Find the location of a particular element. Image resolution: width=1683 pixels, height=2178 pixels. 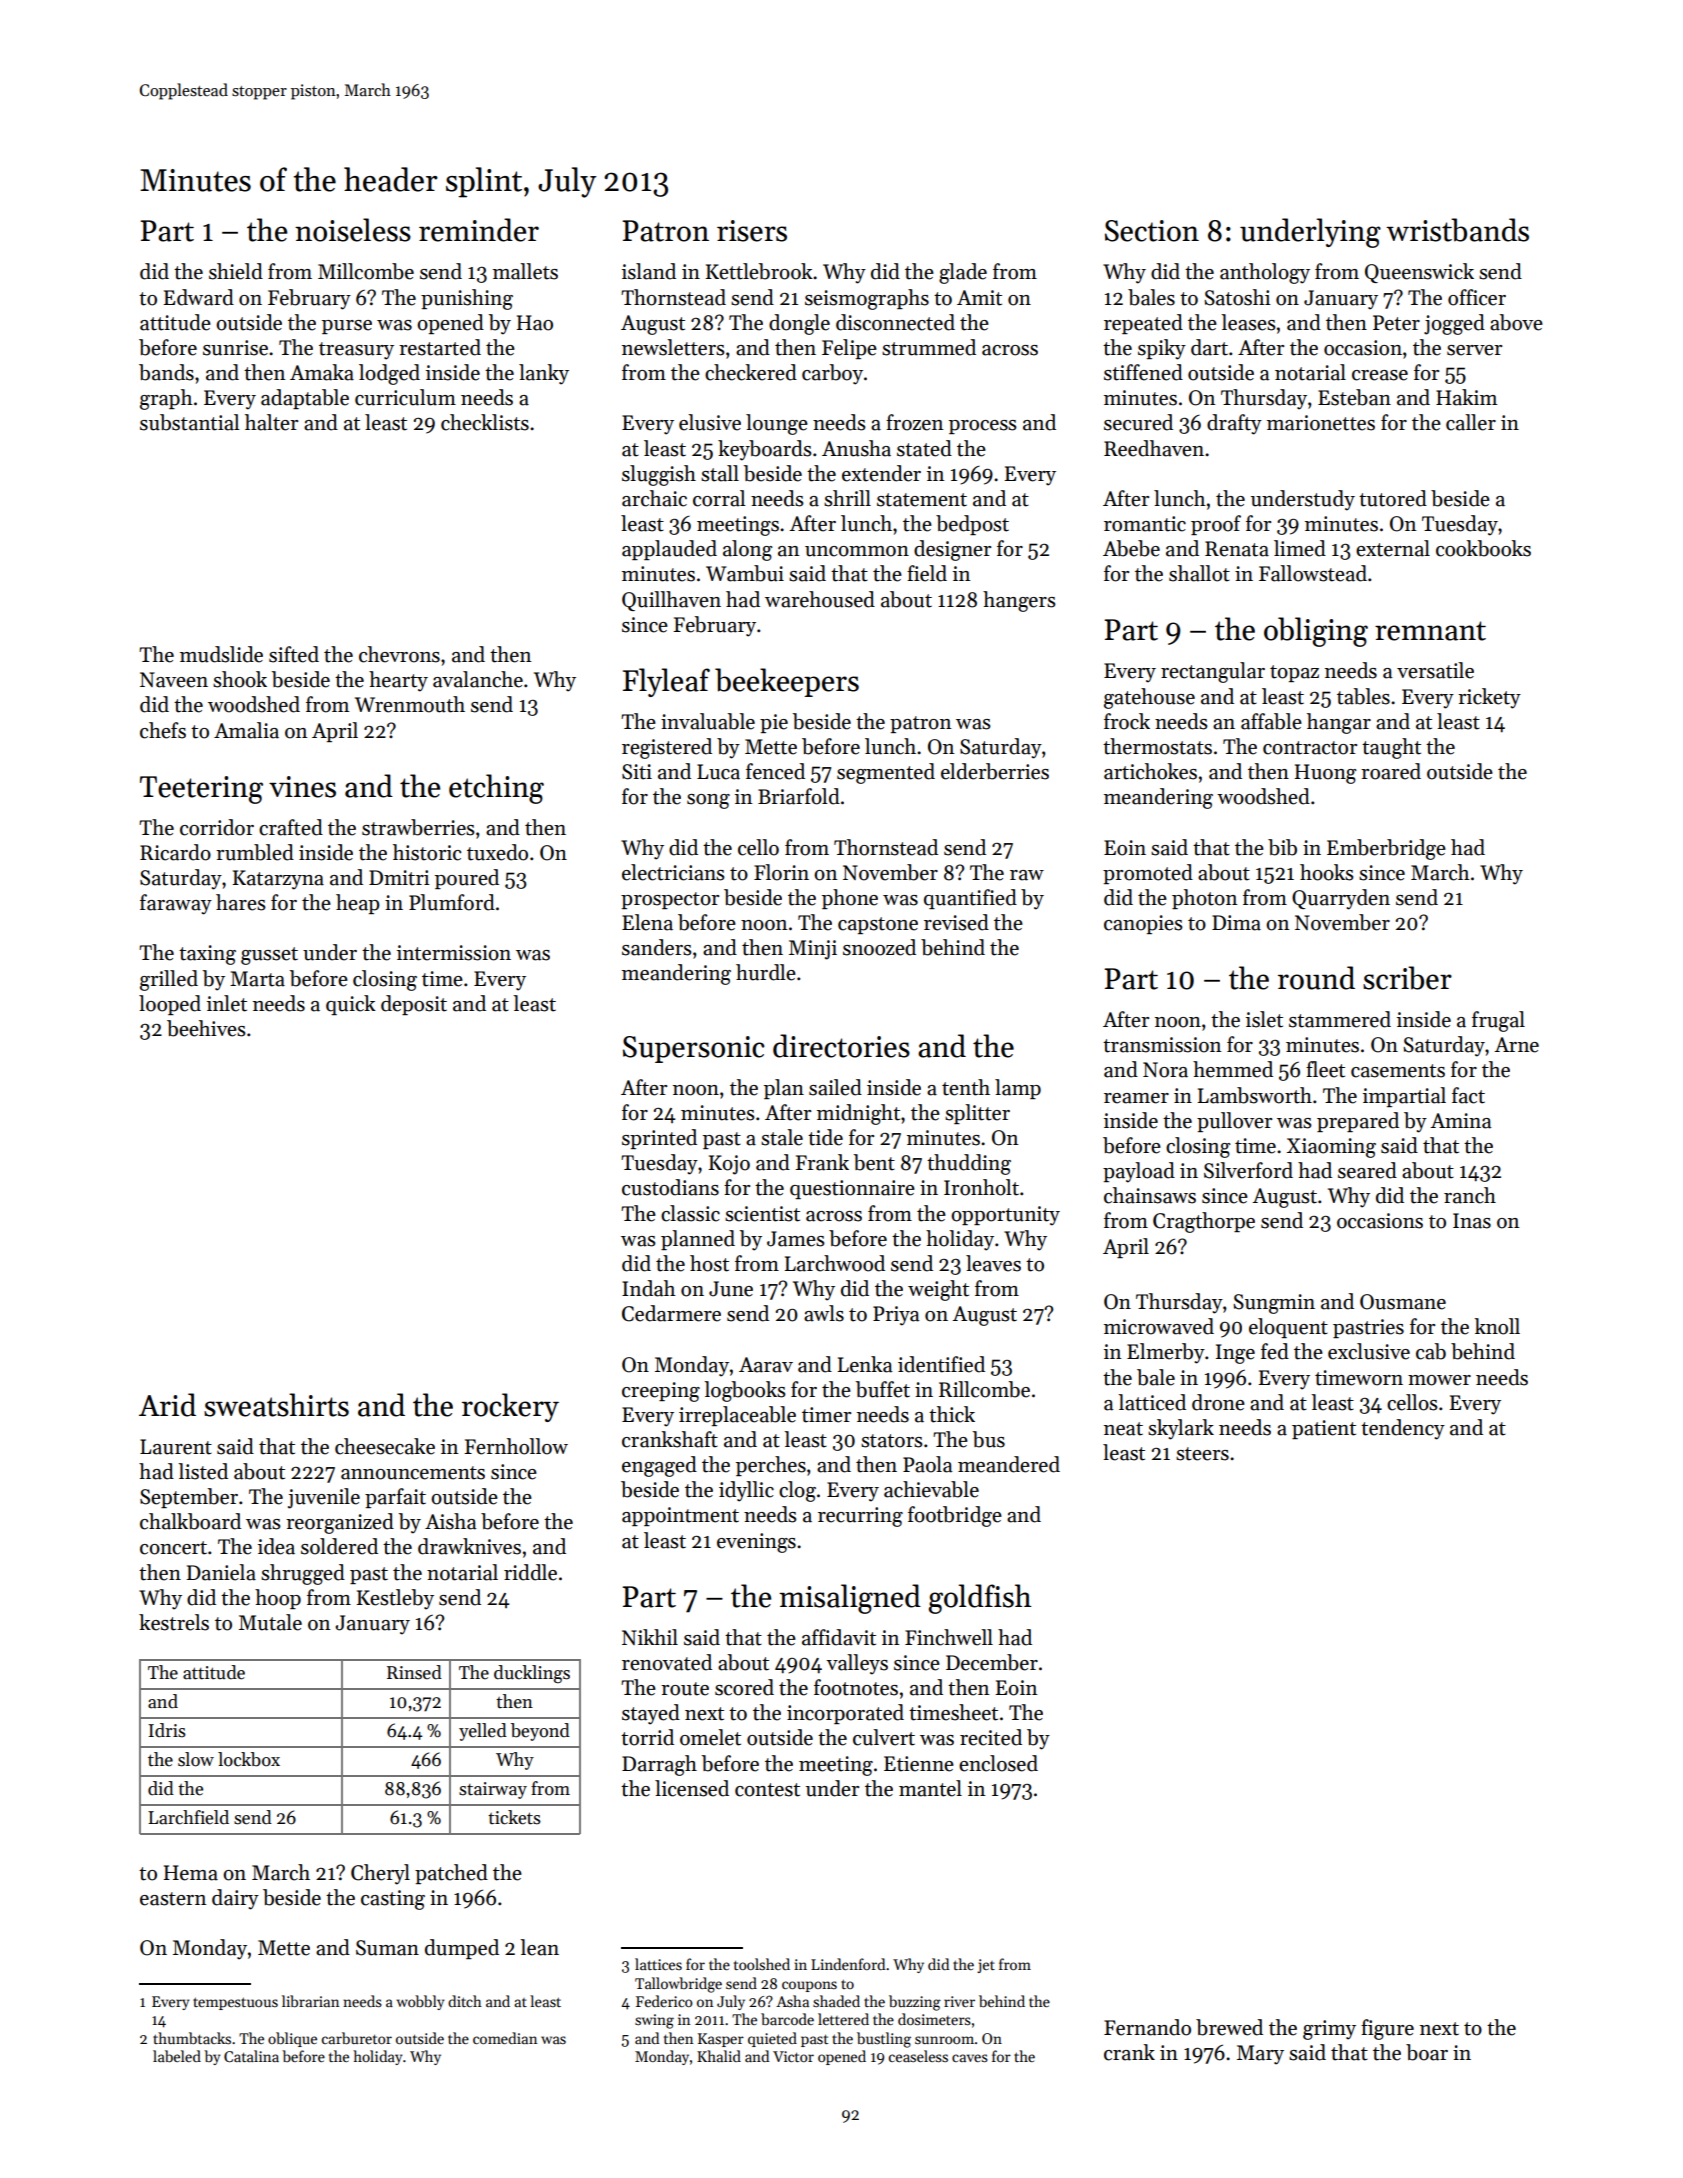

beekeepers is located at coordinates (787, 682).
